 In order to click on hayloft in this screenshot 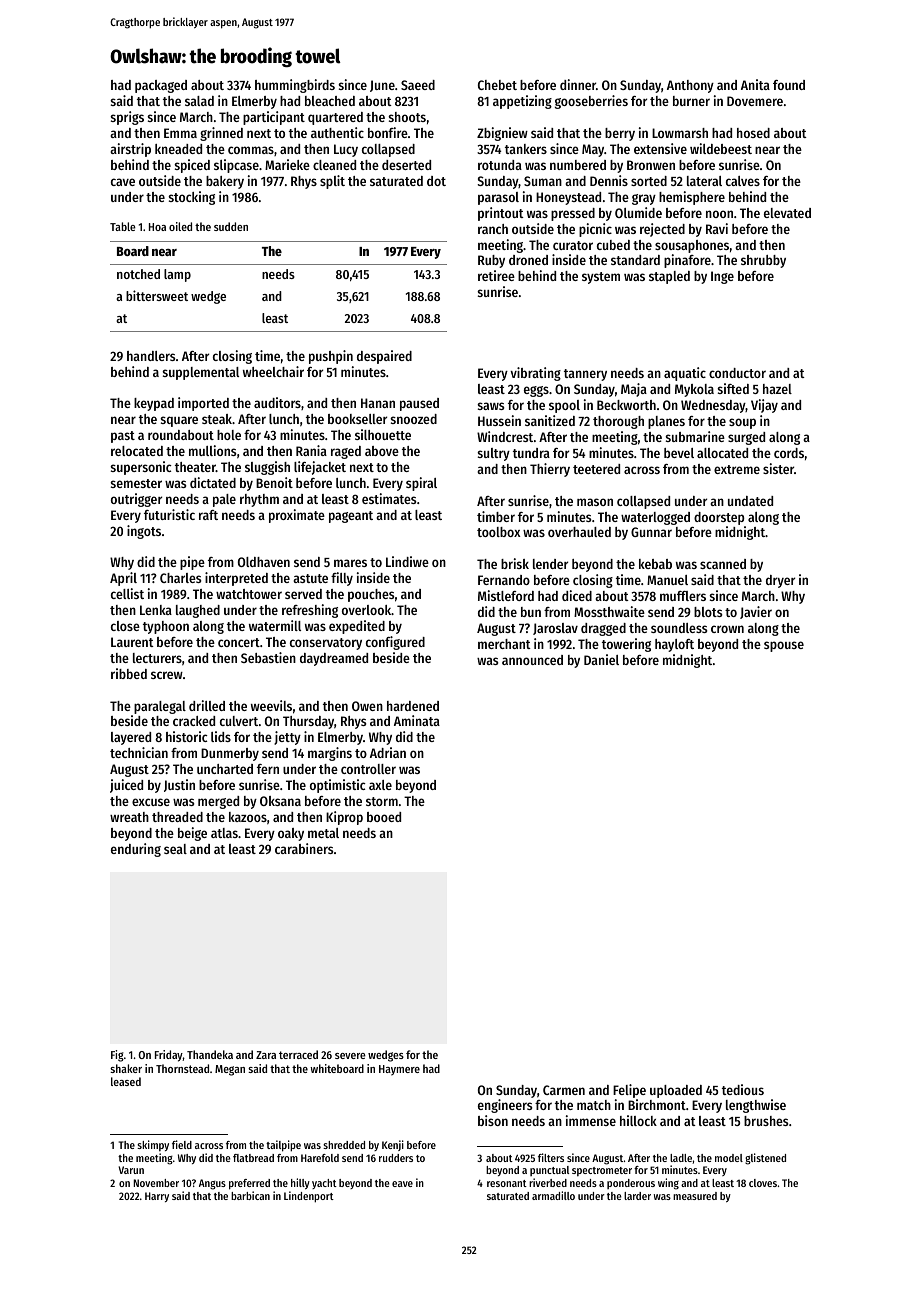, I will do `click(674, 645)`.
